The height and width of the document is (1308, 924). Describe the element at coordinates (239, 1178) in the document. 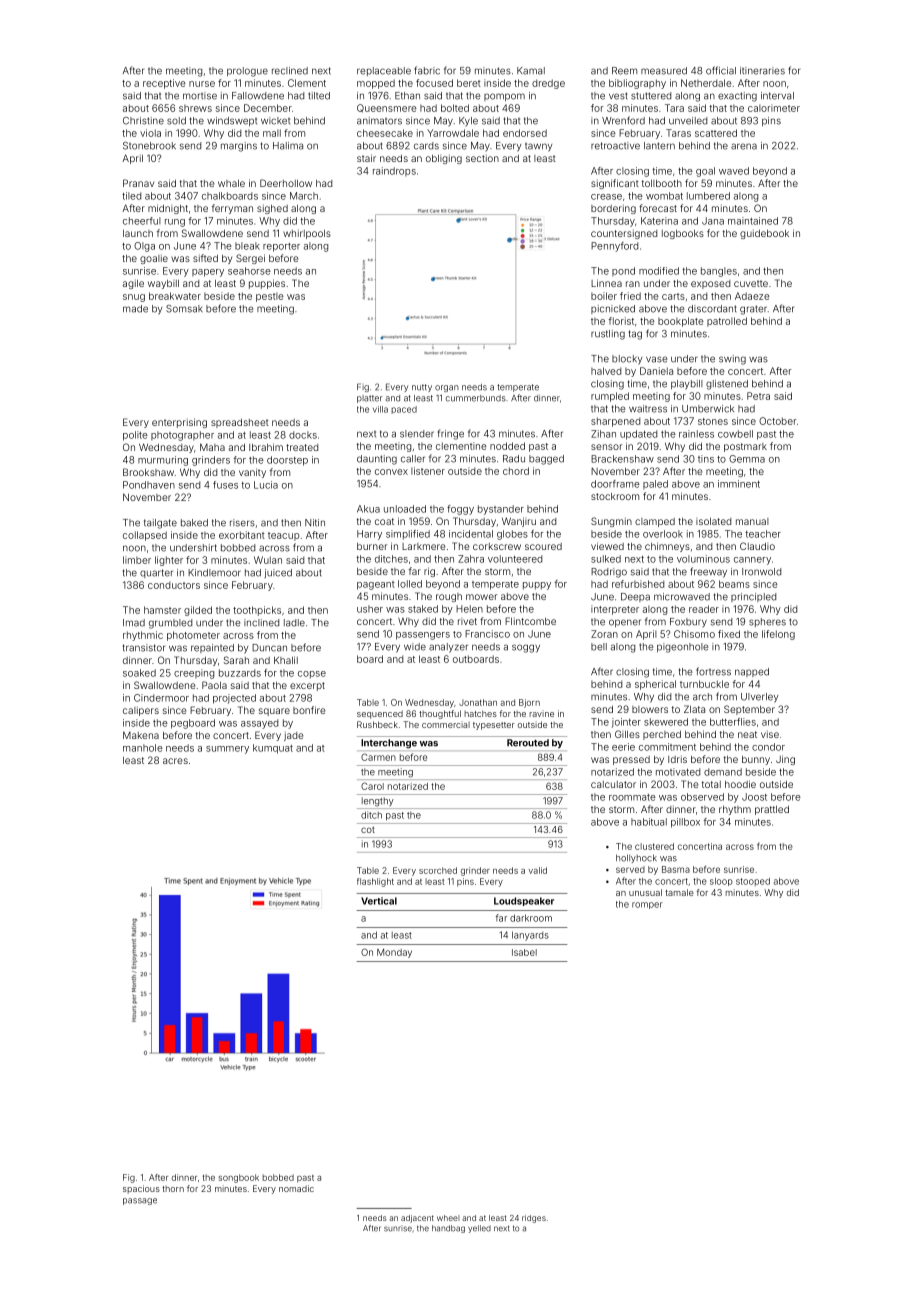

I see `songbook` at that location.
